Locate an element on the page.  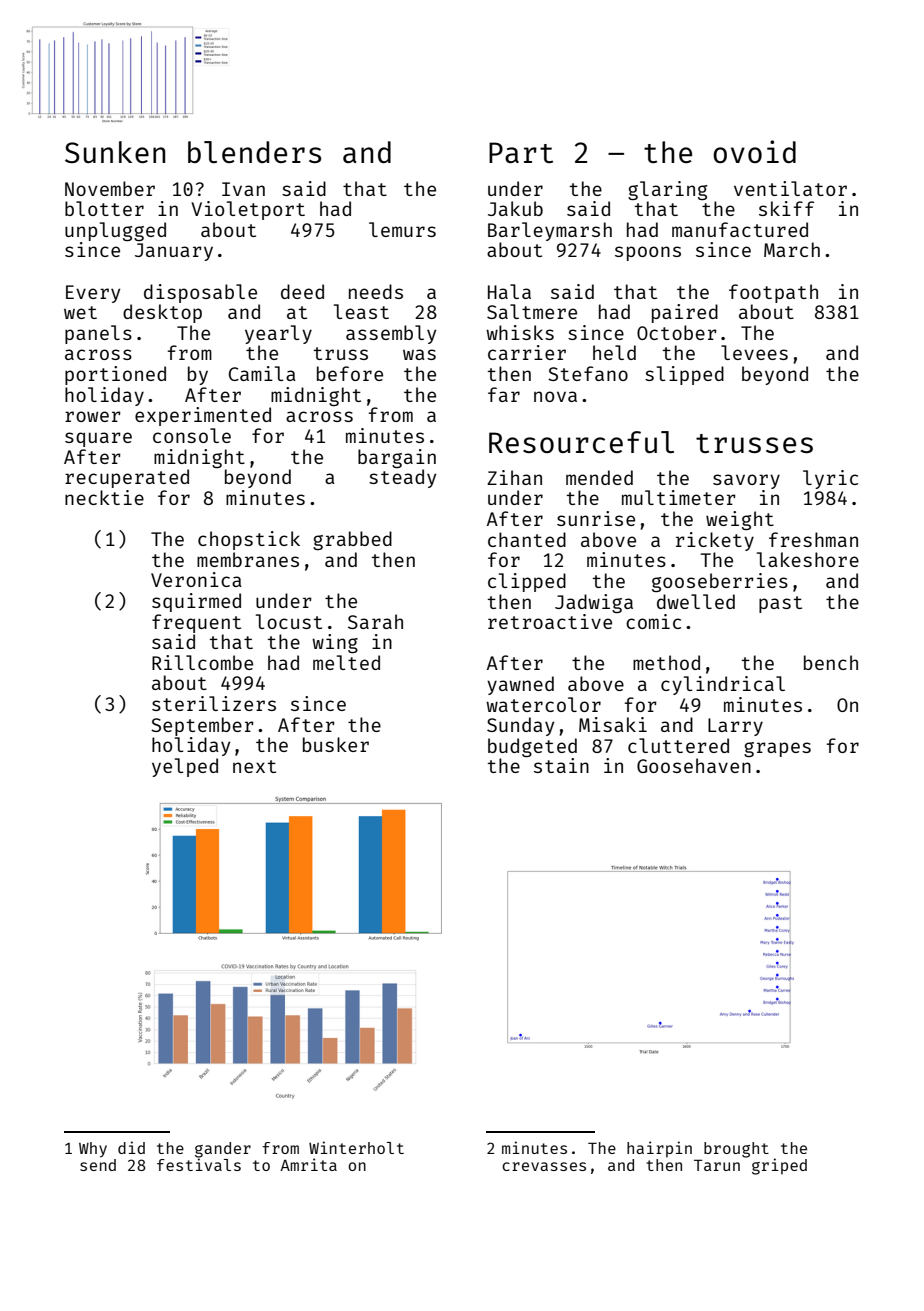
spoons is located at coordinates (648, 253).
